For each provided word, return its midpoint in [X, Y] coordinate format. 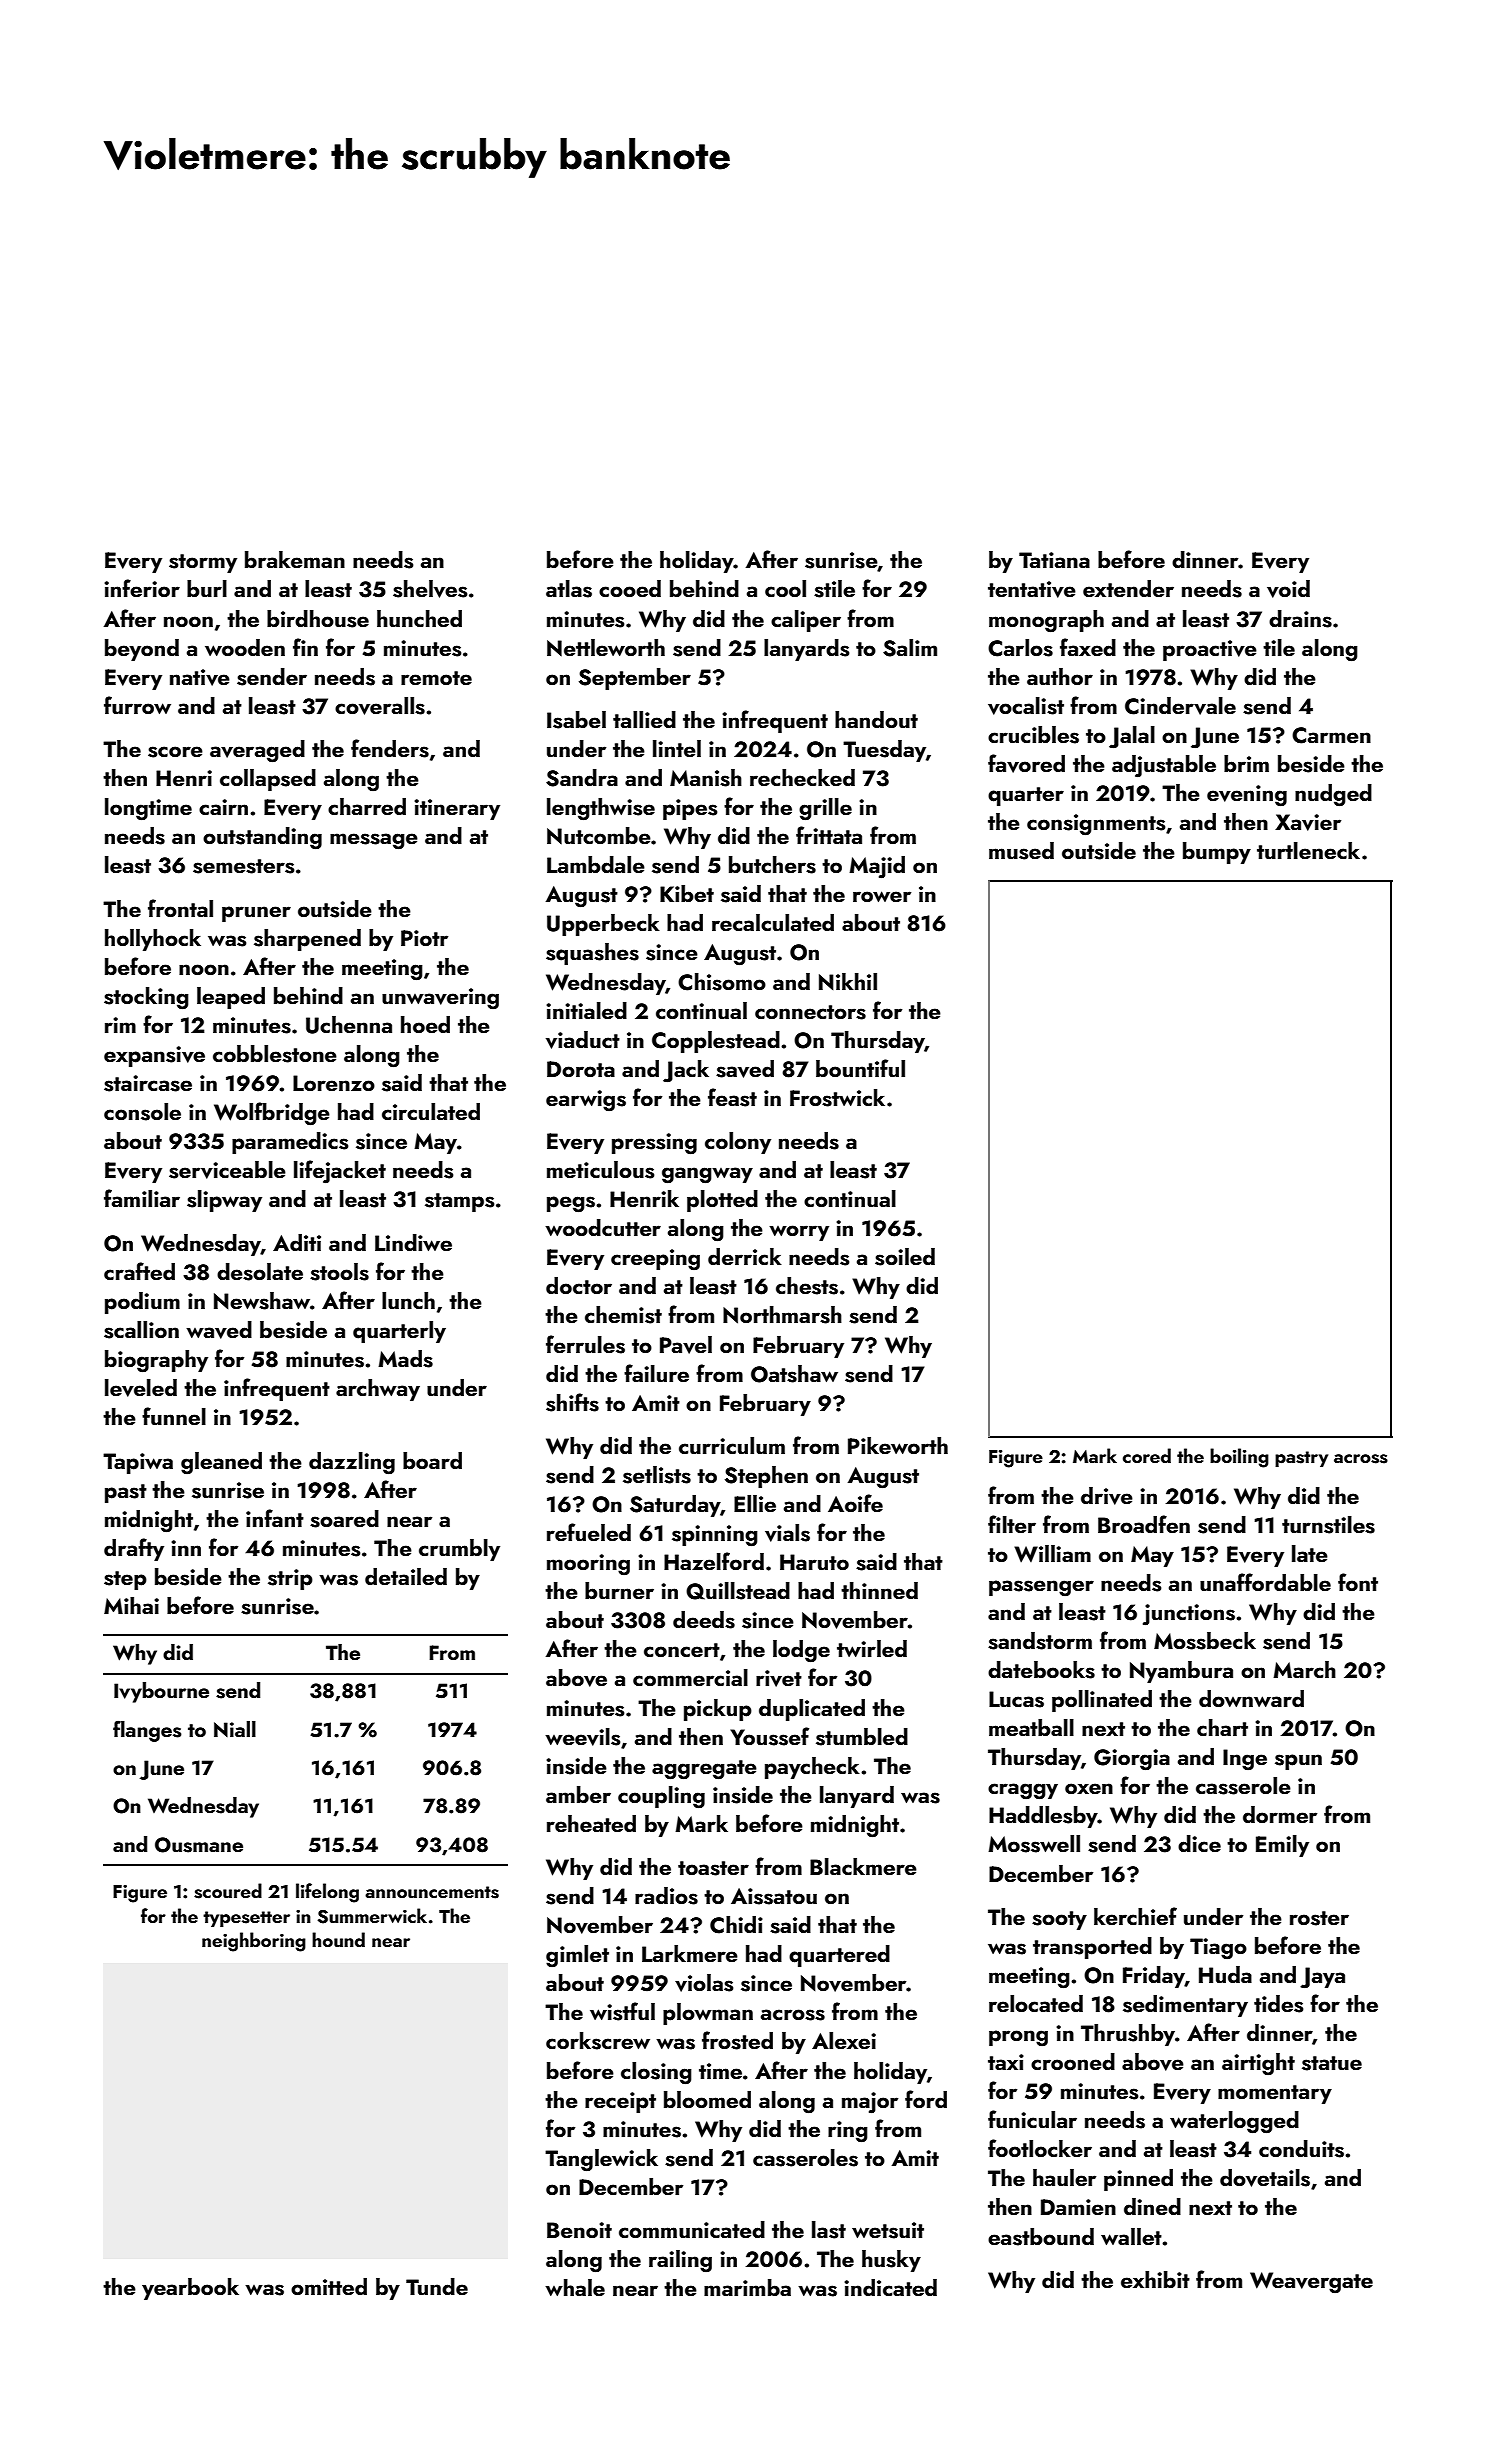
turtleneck [1308, 850]
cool [785, 588]
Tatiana [1054, 560]
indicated [890, 2287]
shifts [572, 1402]
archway [378, 1390]
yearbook [190, 2289]
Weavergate [1311, 2283]
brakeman [295, 559]
